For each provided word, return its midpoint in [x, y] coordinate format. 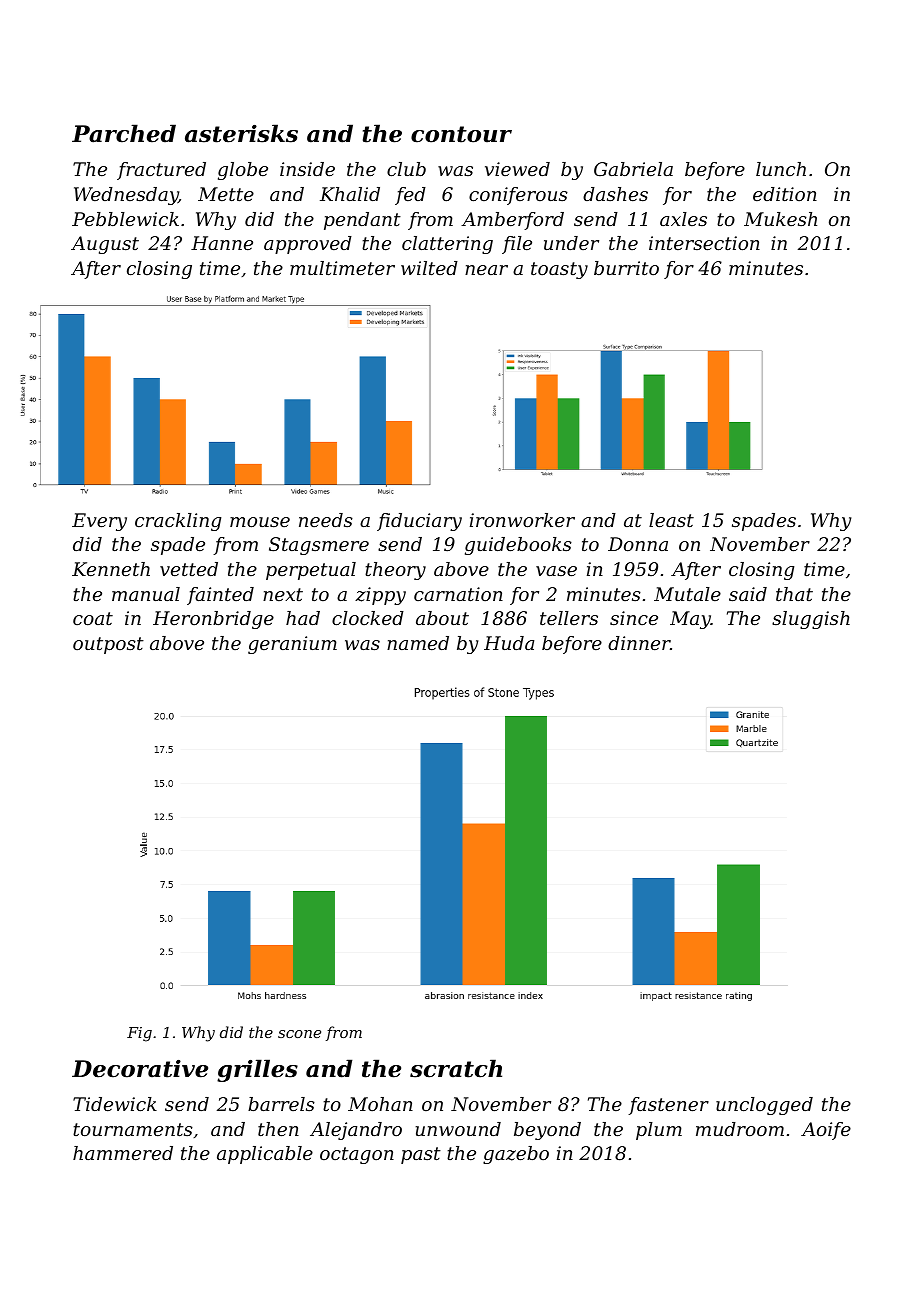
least [671, 520]
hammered [123, 1153]
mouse [260, 522]
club [406, 169]
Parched [124, 133]
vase [556, 571]
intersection [704, 243]
